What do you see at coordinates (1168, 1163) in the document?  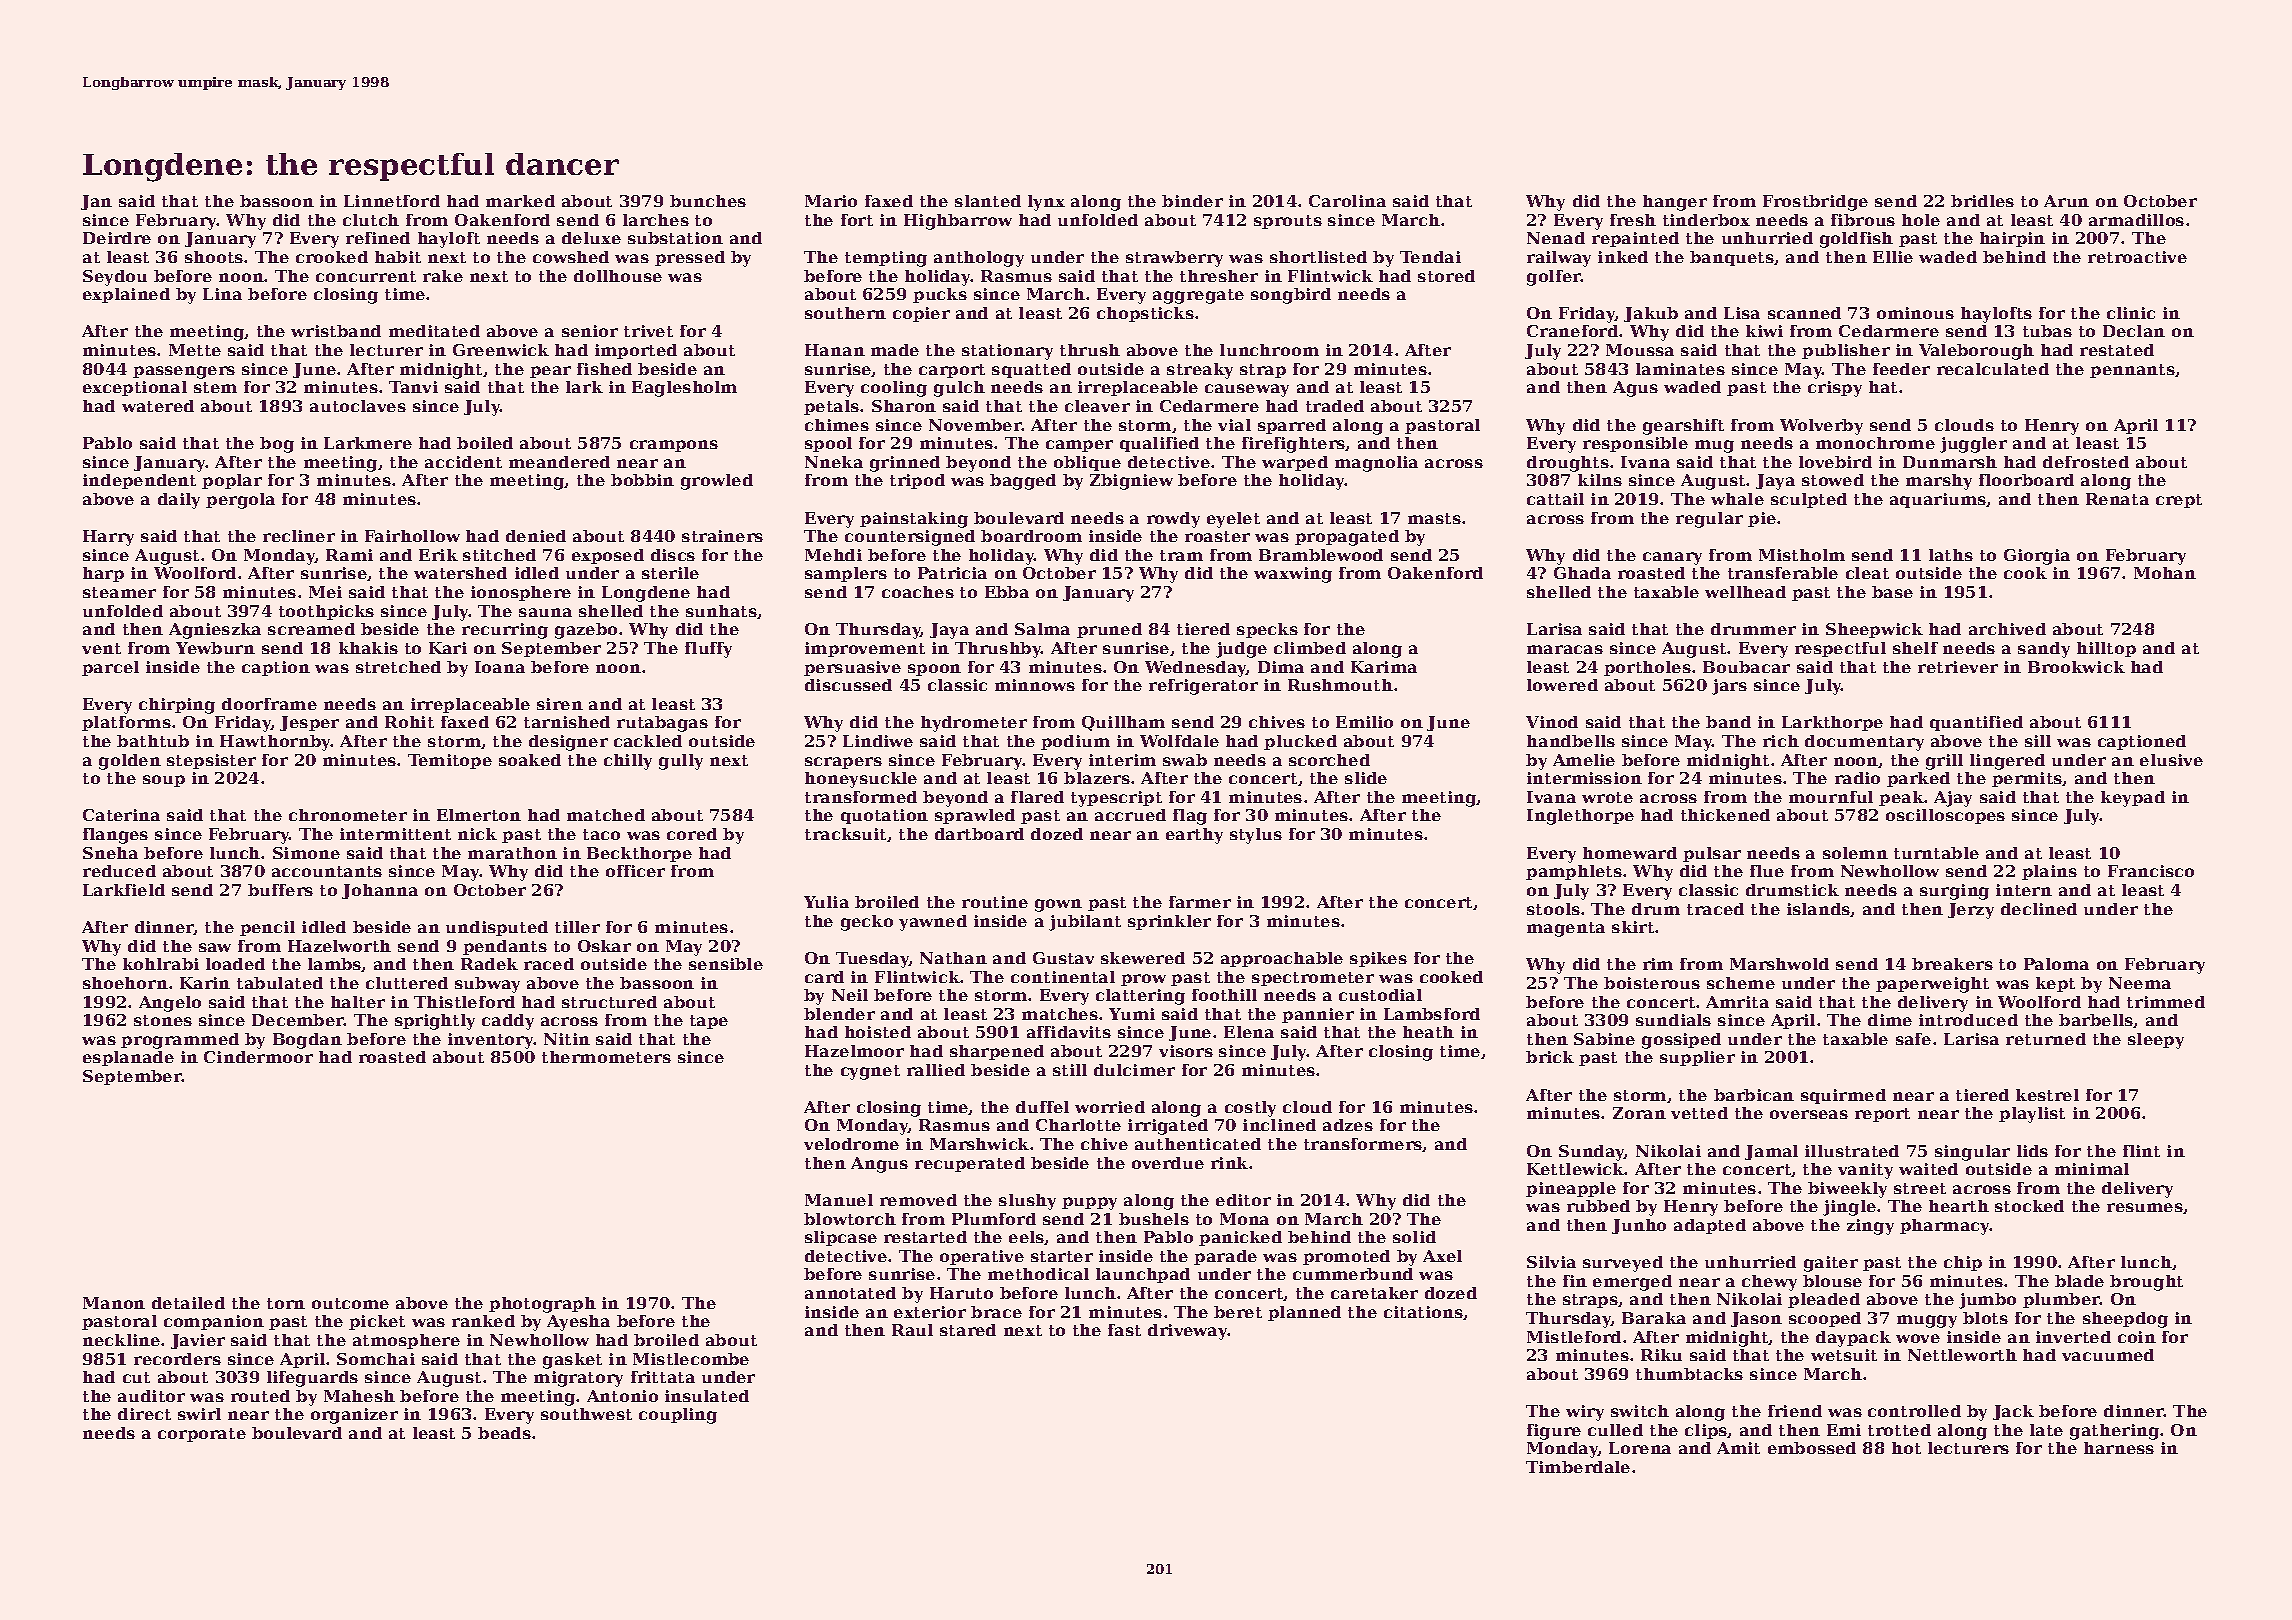 I see `overdue` at bounding box center [1168, 1163].
